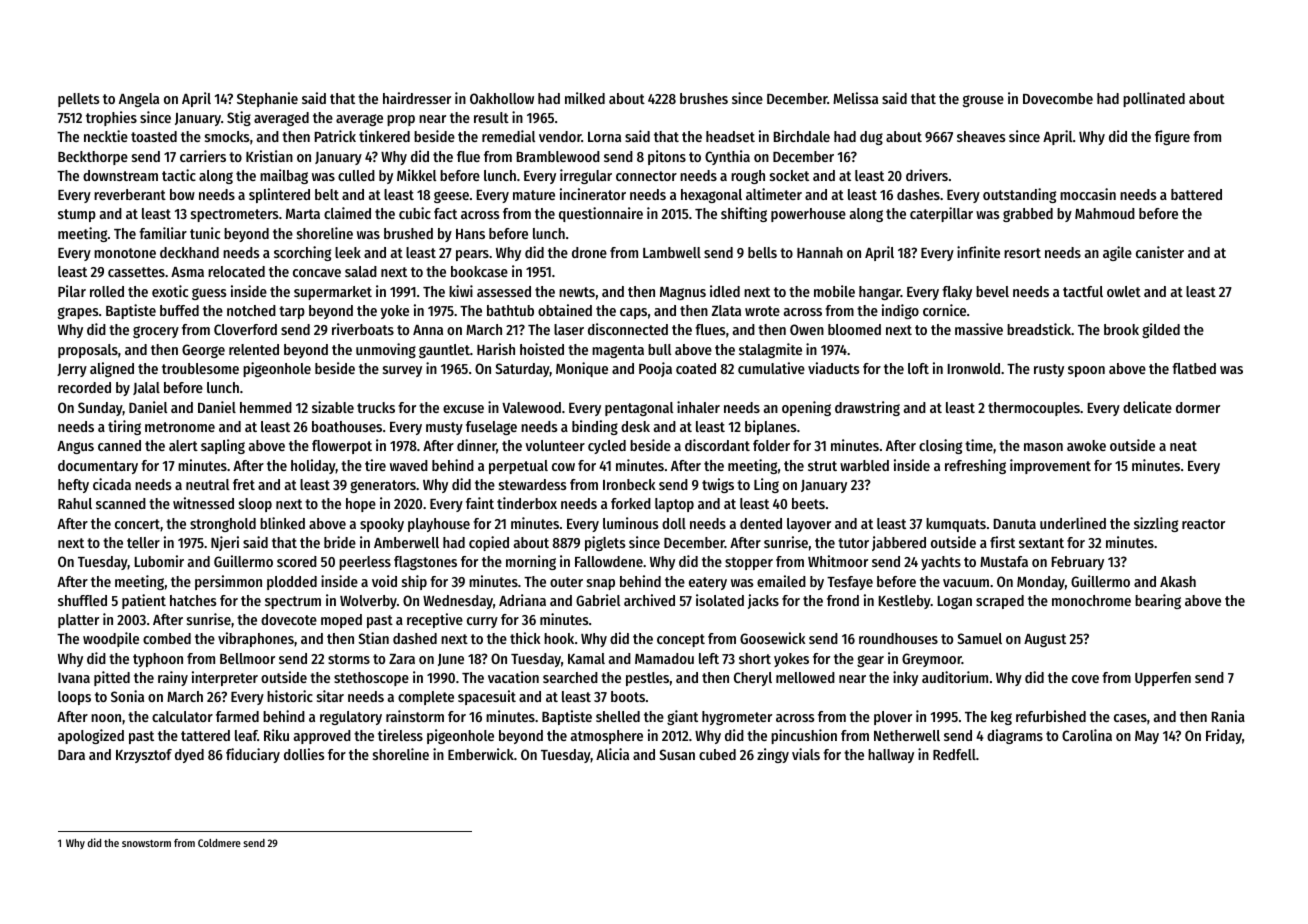  What do you see at coordinates (737, 718) in the page?
I see `hygrometer` at bounding box center [737, 718].
